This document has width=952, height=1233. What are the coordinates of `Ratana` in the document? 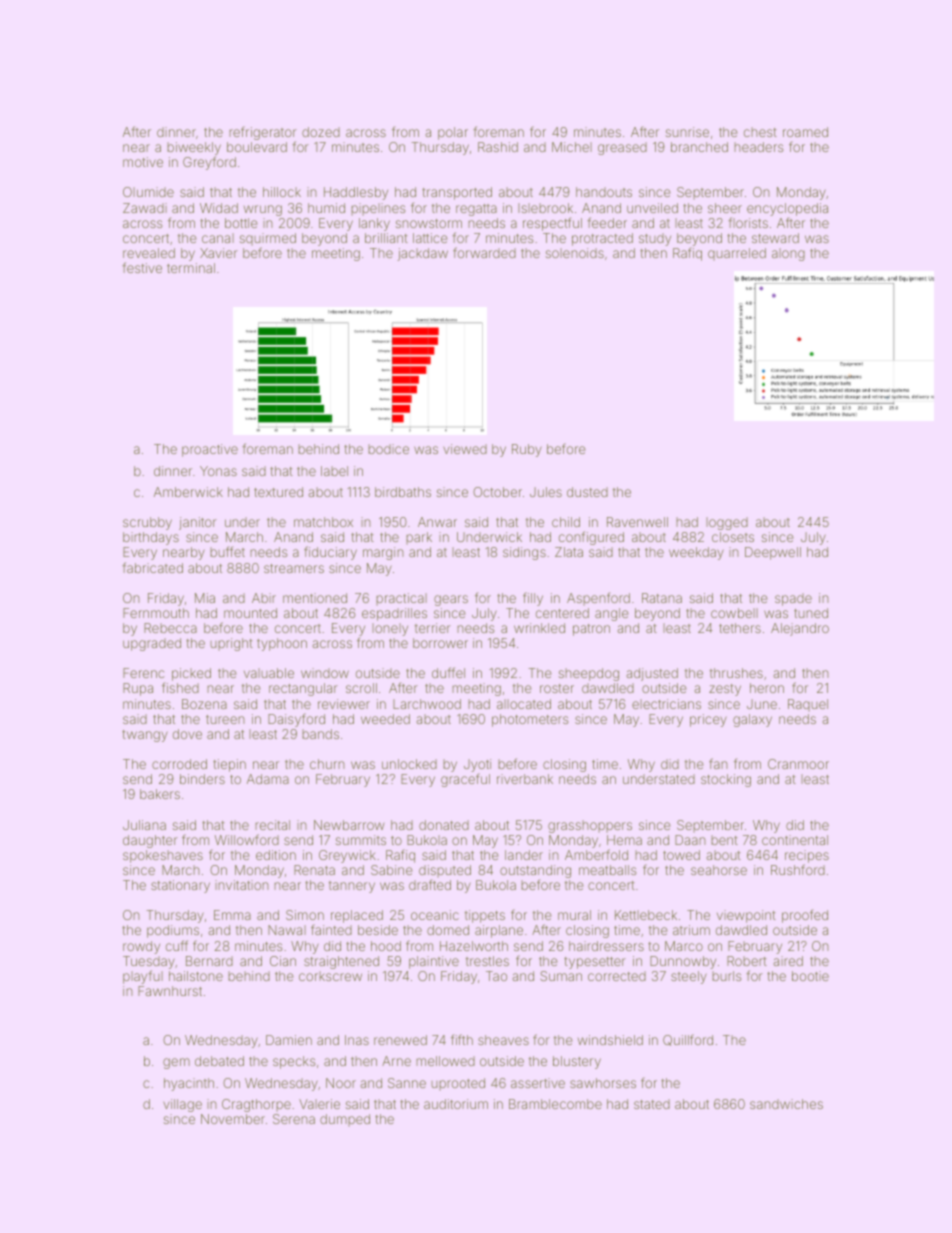 It's located at (662, 598).
